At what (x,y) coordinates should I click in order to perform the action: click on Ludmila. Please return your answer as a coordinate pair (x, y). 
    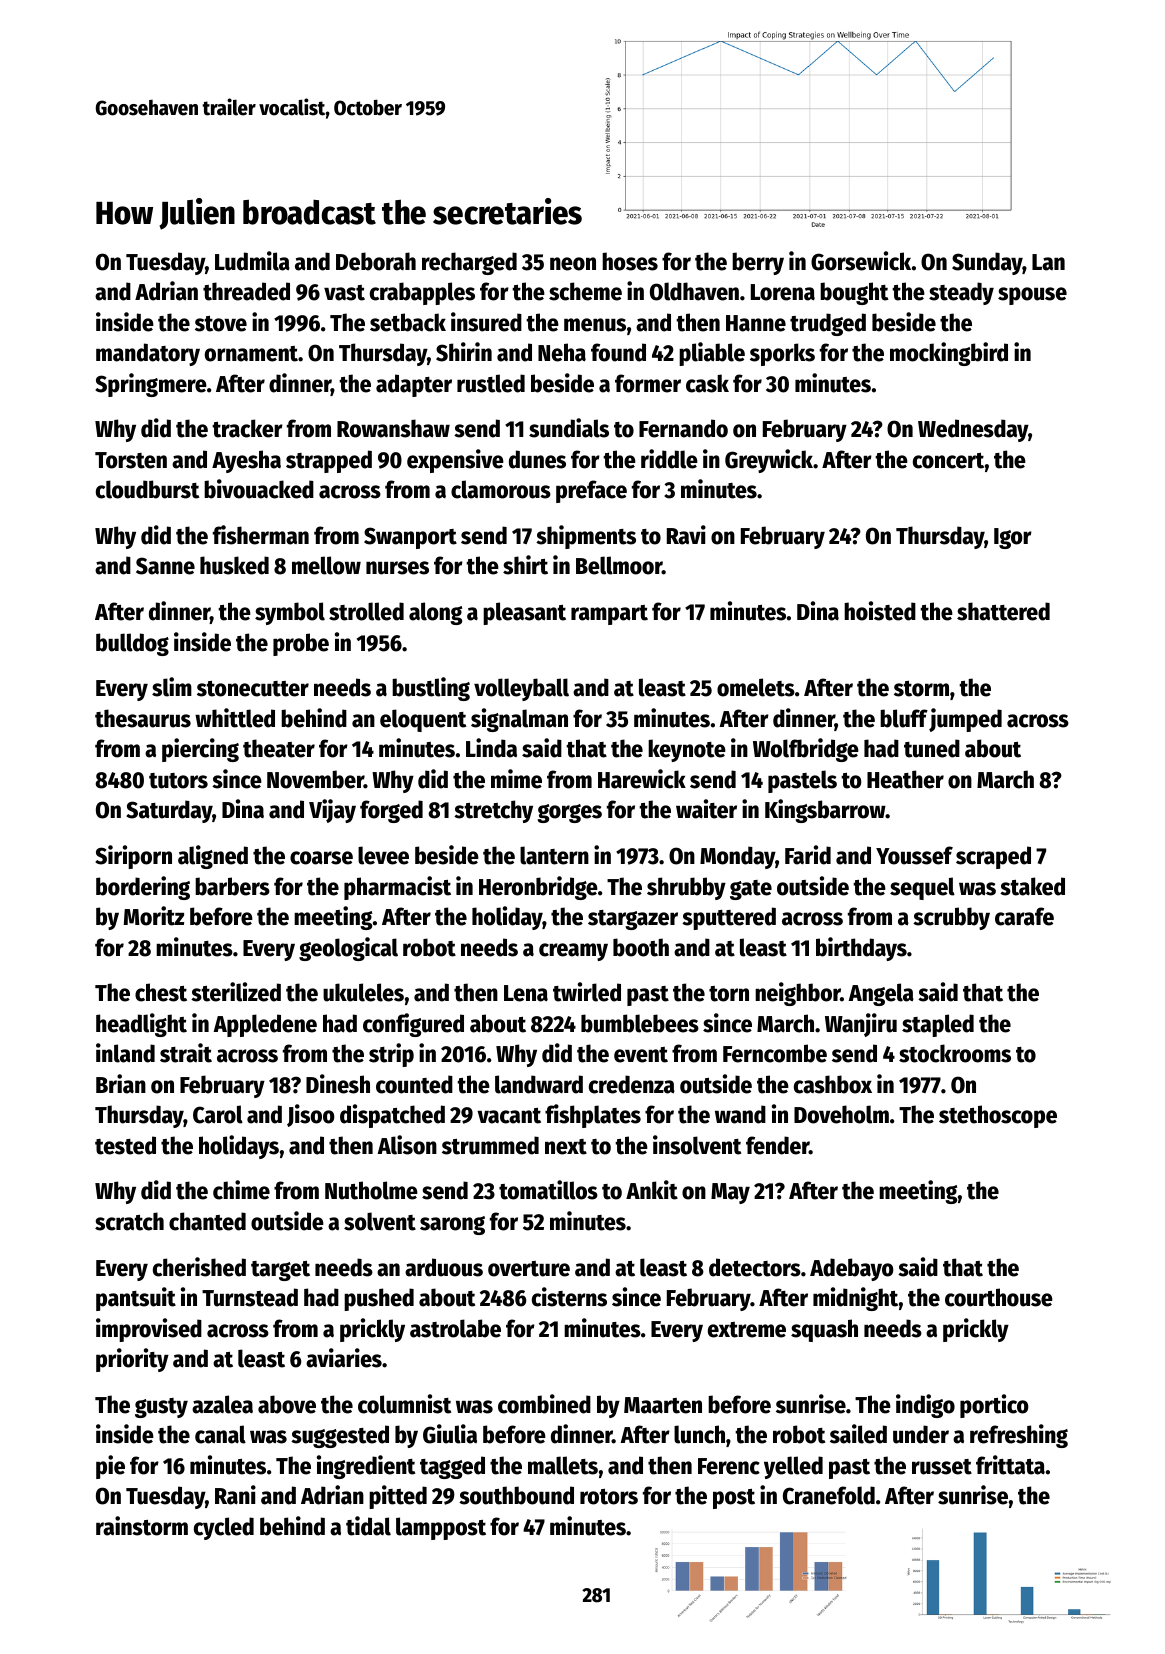
    Looking at the image, I should click on (252, 261).
